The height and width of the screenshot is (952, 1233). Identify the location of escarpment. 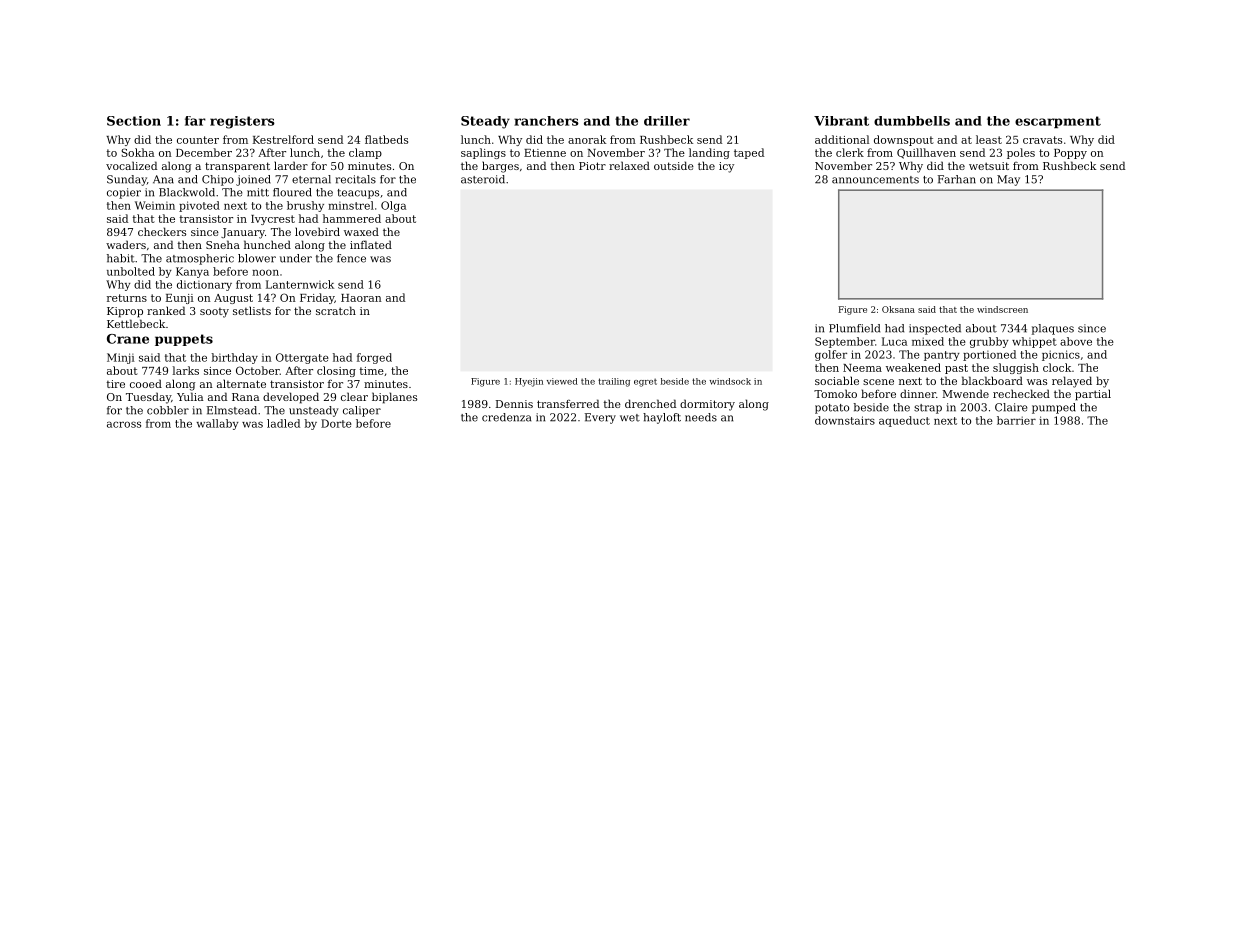
(1058, 122).
